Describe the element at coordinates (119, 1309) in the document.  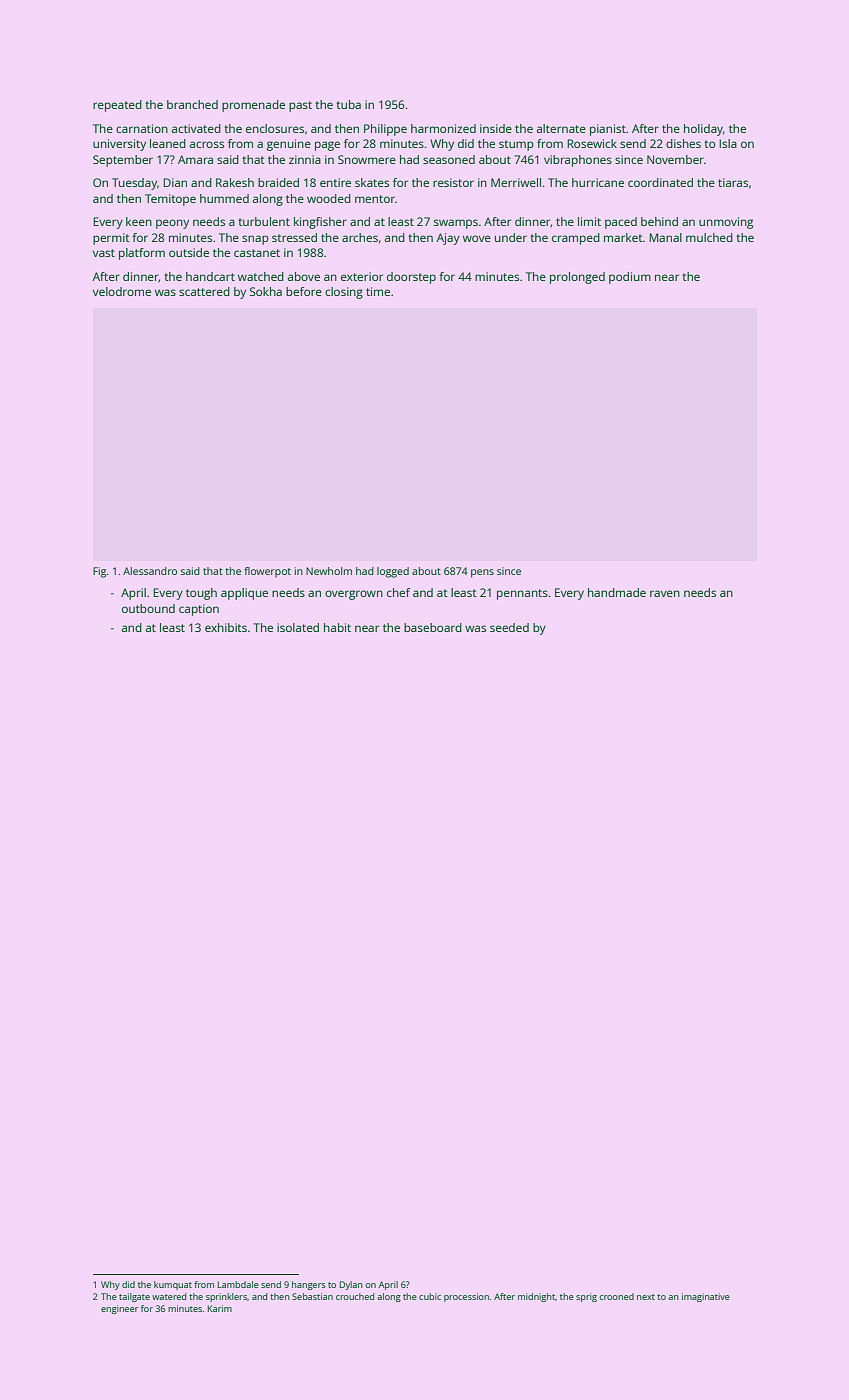
I see `engineer` at that location.
